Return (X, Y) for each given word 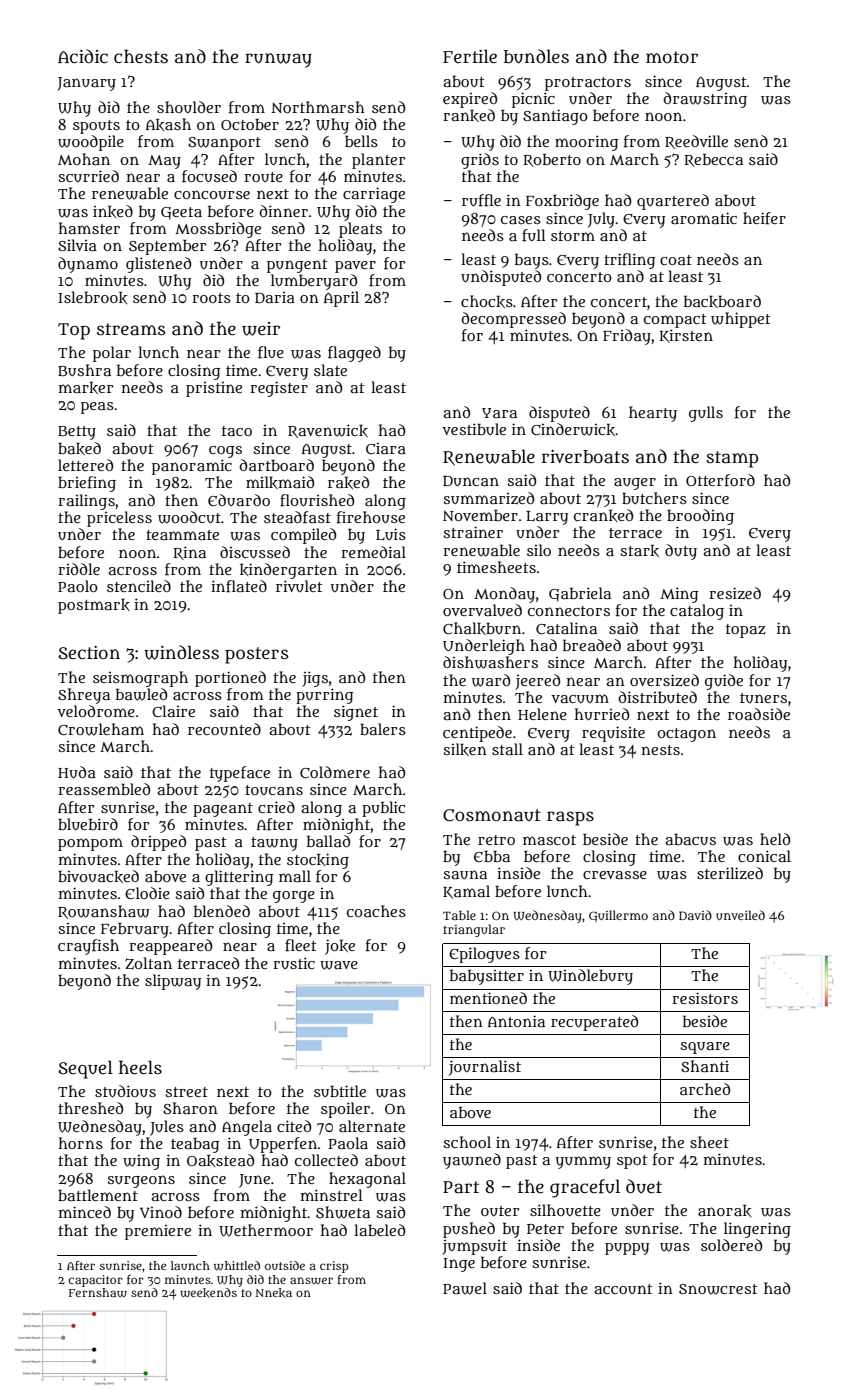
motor (672, 57)
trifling (629, 261)
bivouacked (98, 876)
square (705, 1048)
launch (190, 1265)
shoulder (189, 107)
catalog (697, 612)
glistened (158, 265)
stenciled (139, 586)
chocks (487, 301)
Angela (247, 1128)
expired (470, 100)
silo (539, 550)
